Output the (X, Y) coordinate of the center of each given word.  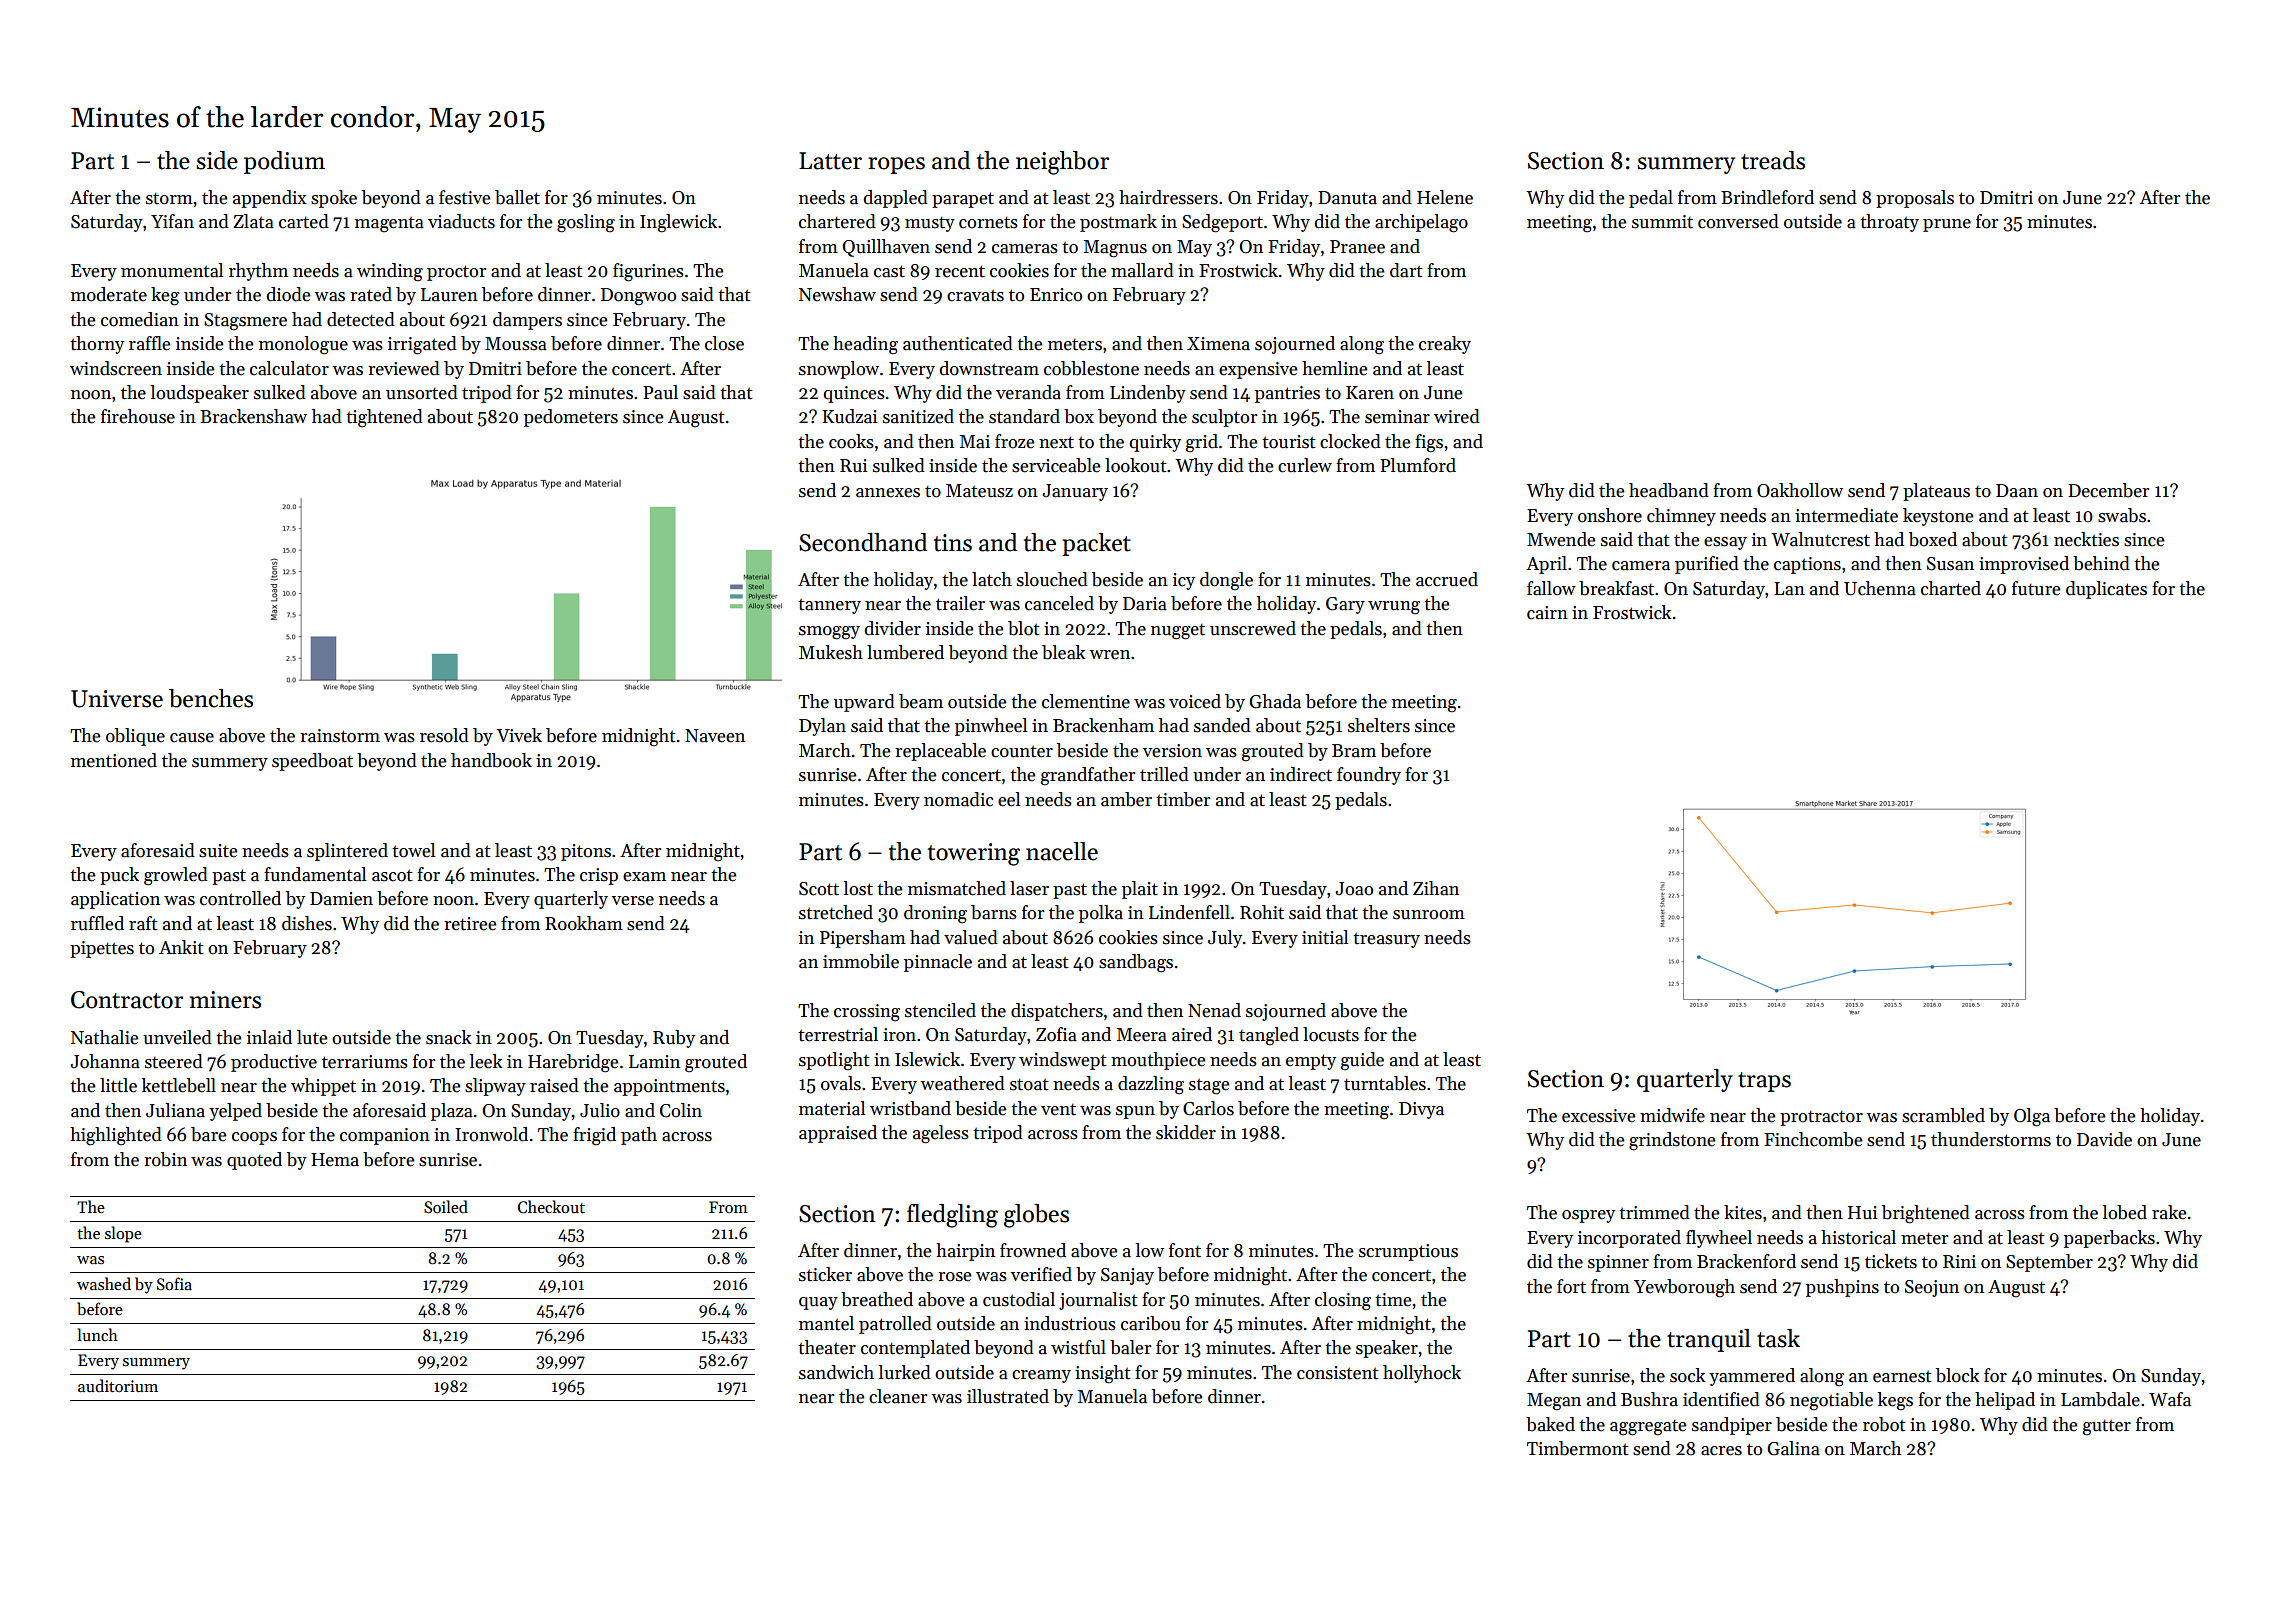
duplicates (2106, 590)
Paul (660, 392)
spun (1135, 1112)
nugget (1178, 632)
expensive (1258, 370)
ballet (517, 197)
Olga (2032, 1117)
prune (1947, 225)
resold (444, 735)
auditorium (118, 1385)
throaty (1889, 223)
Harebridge (573, 1063)
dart (1406, 270)
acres (1721, 1451)
